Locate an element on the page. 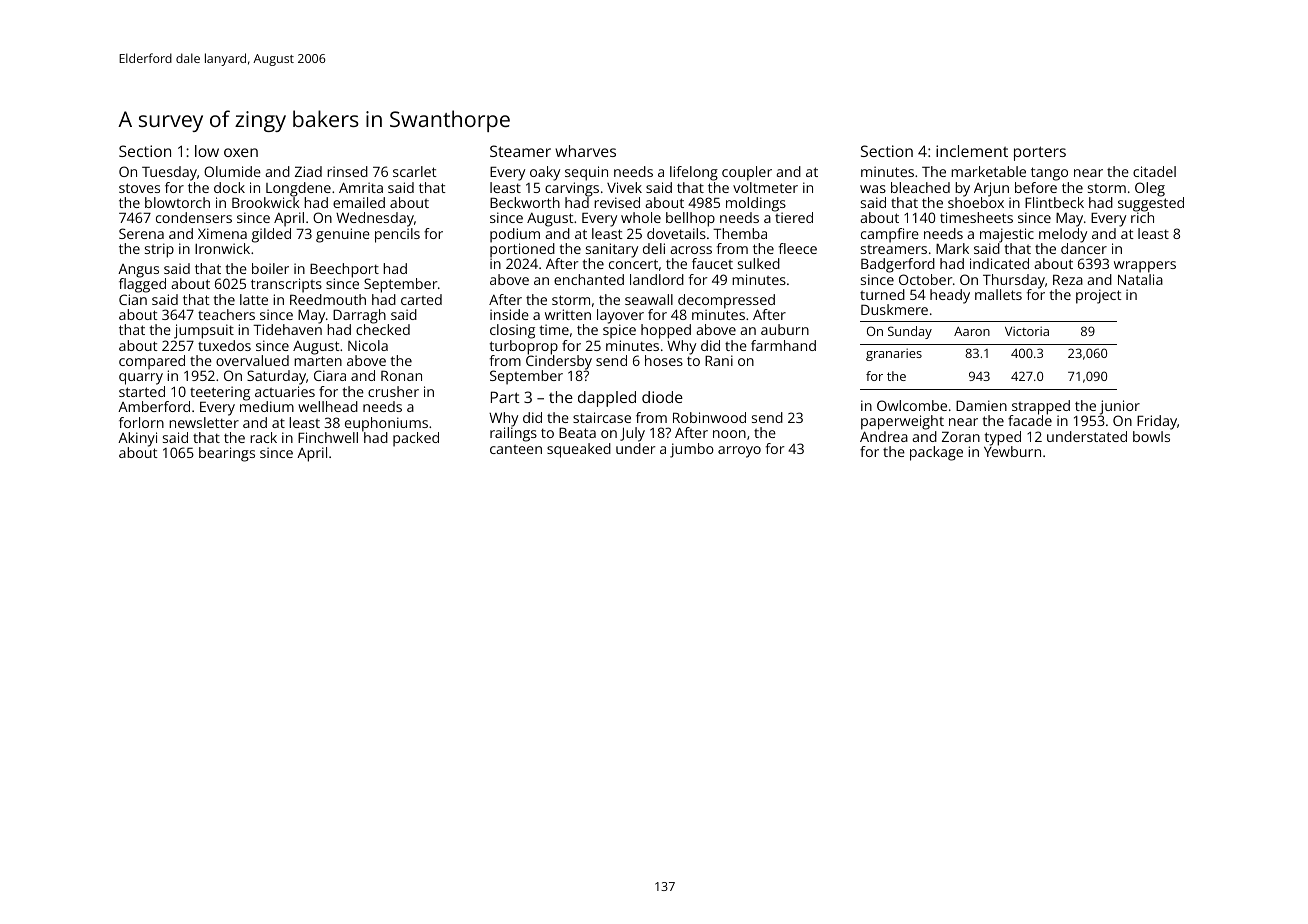 The height and width of the image is (924, 1308). Tuesday is located at coordinates (169, 173).
